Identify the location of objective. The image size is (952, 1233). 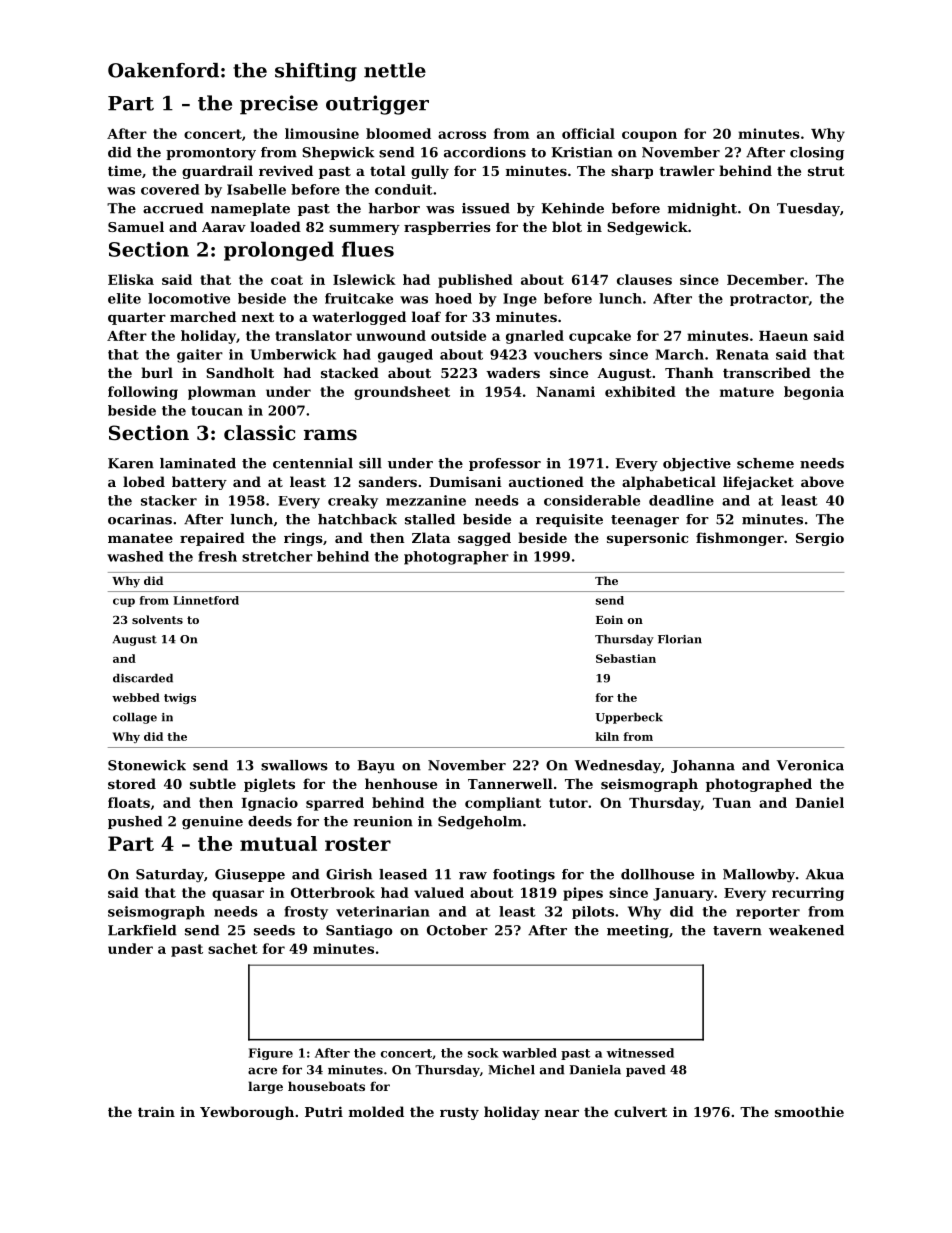
(697, 464).
